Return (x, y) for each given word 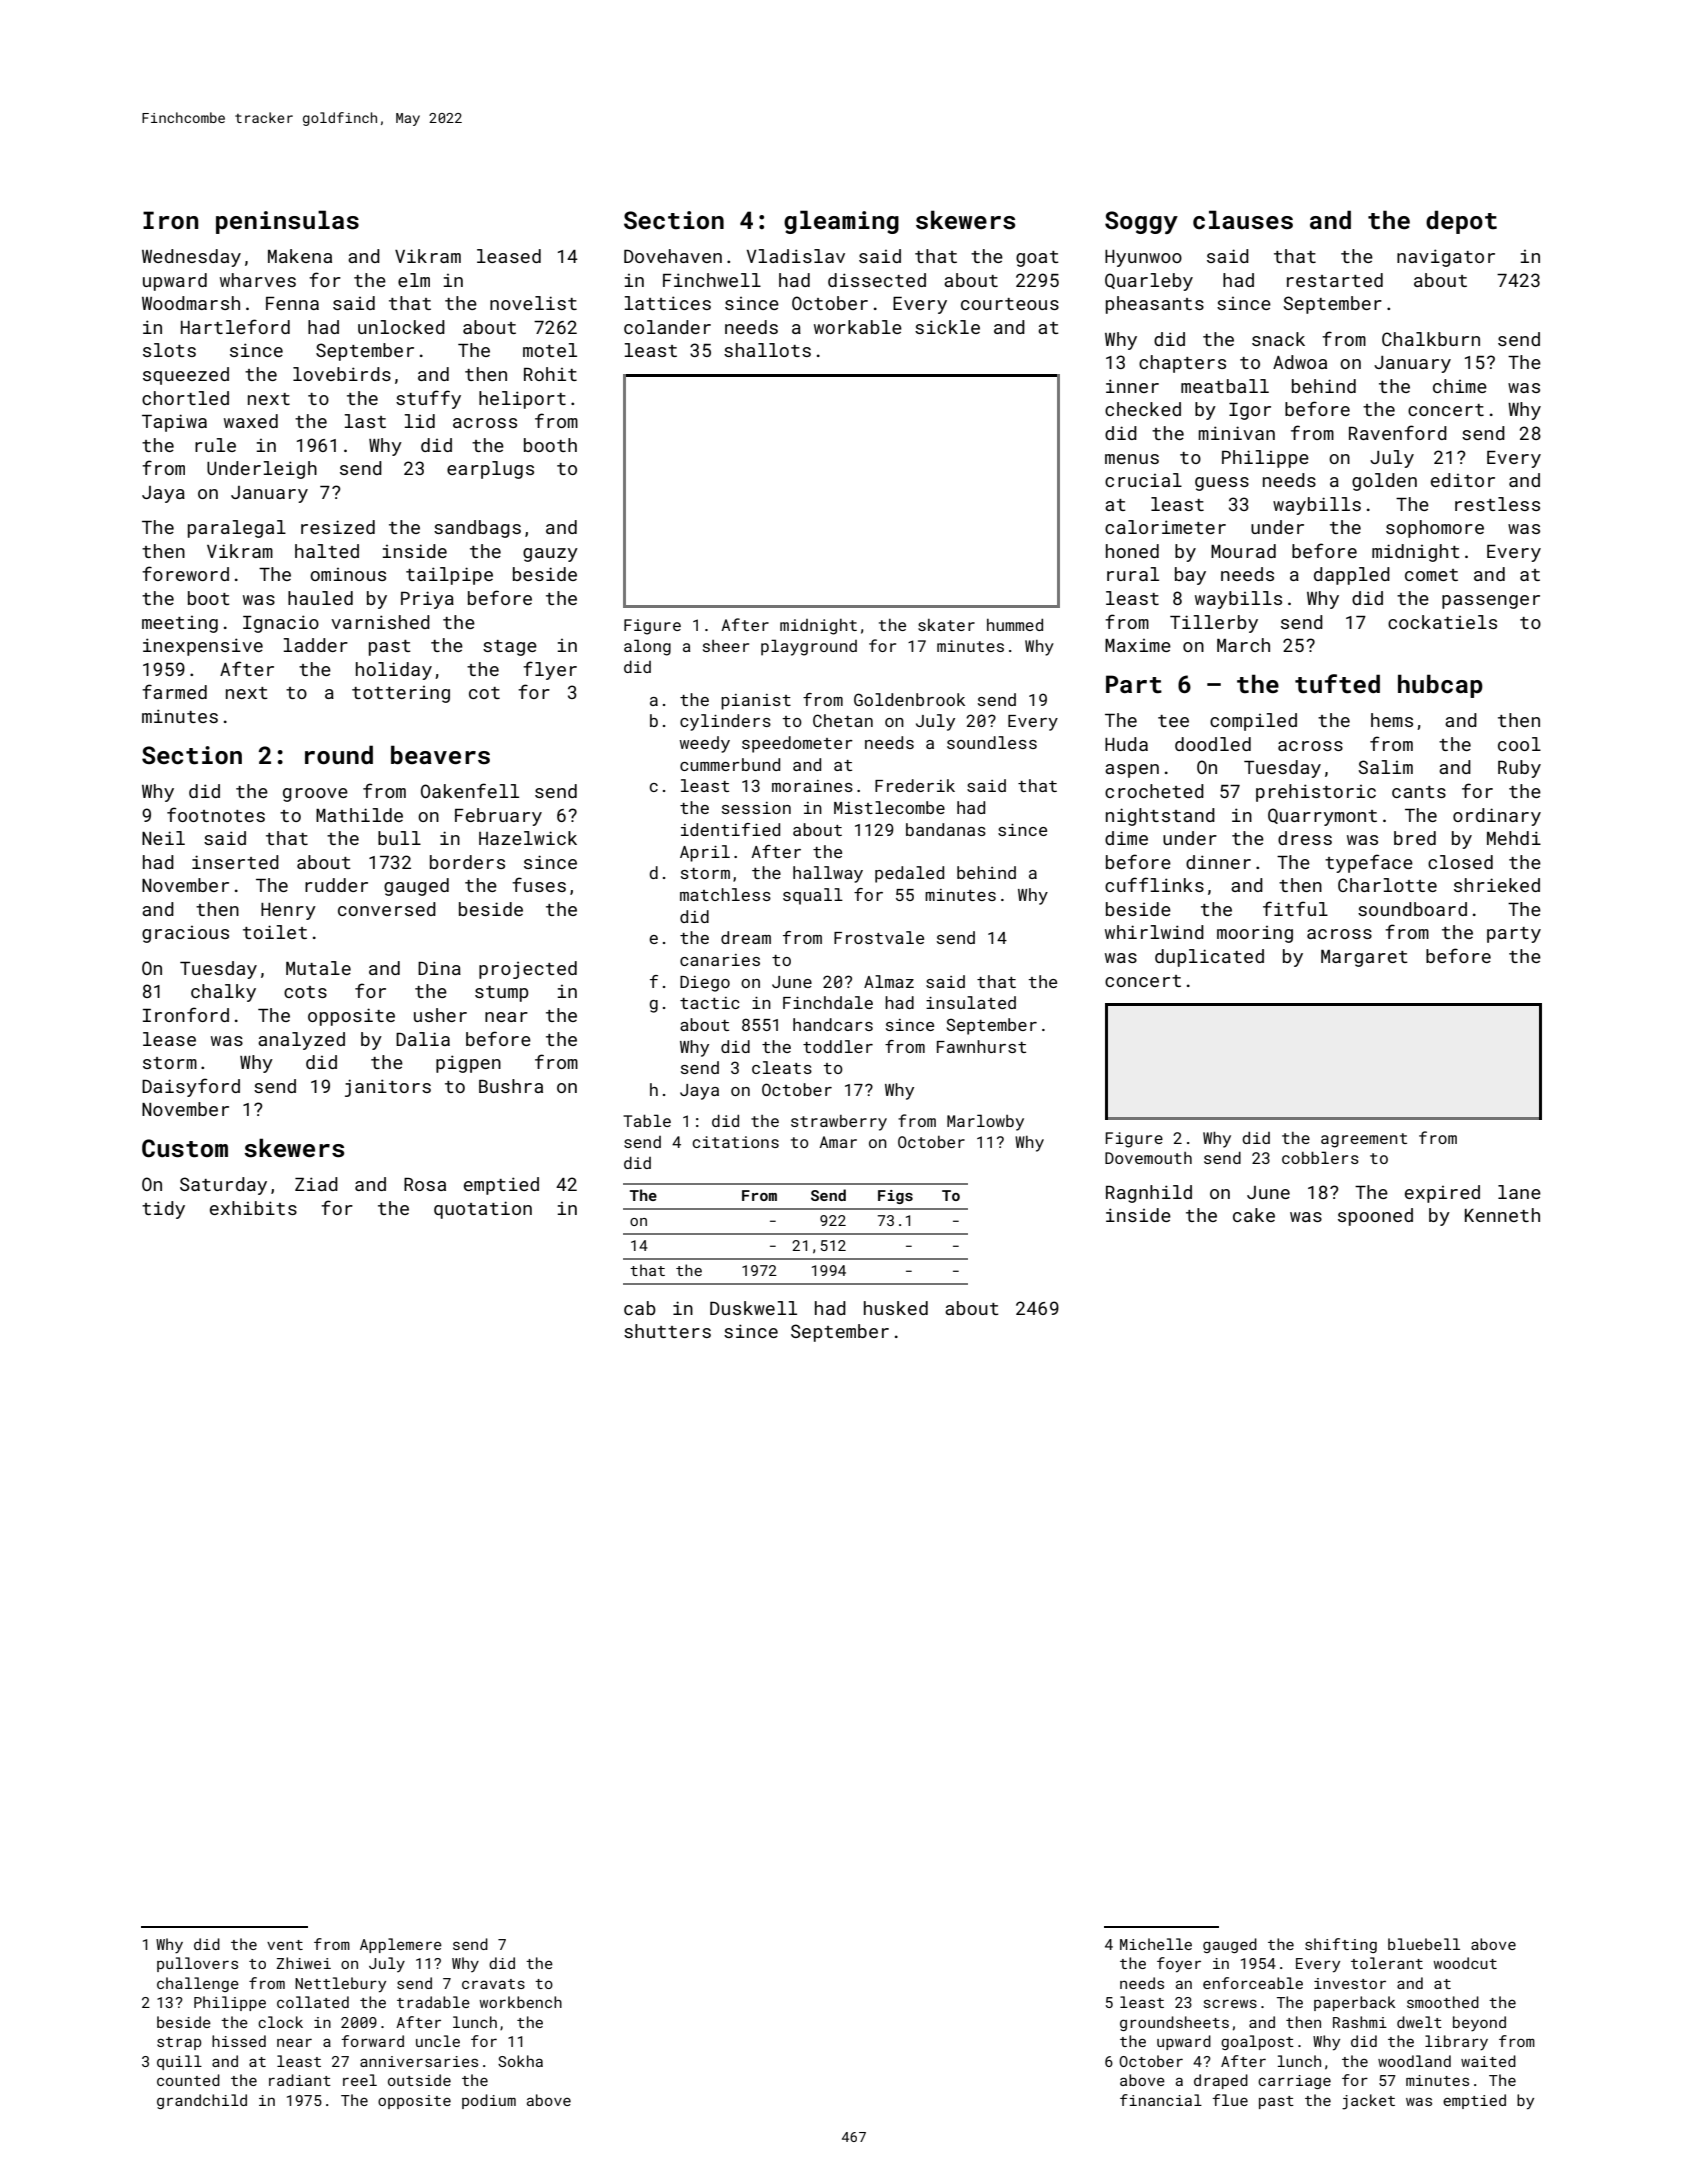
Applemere (401, 1945)
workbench (520, 2002)
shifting (1341, 1945)
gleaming (841, 222)
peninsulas (287, 222)
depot (1461, 222)
